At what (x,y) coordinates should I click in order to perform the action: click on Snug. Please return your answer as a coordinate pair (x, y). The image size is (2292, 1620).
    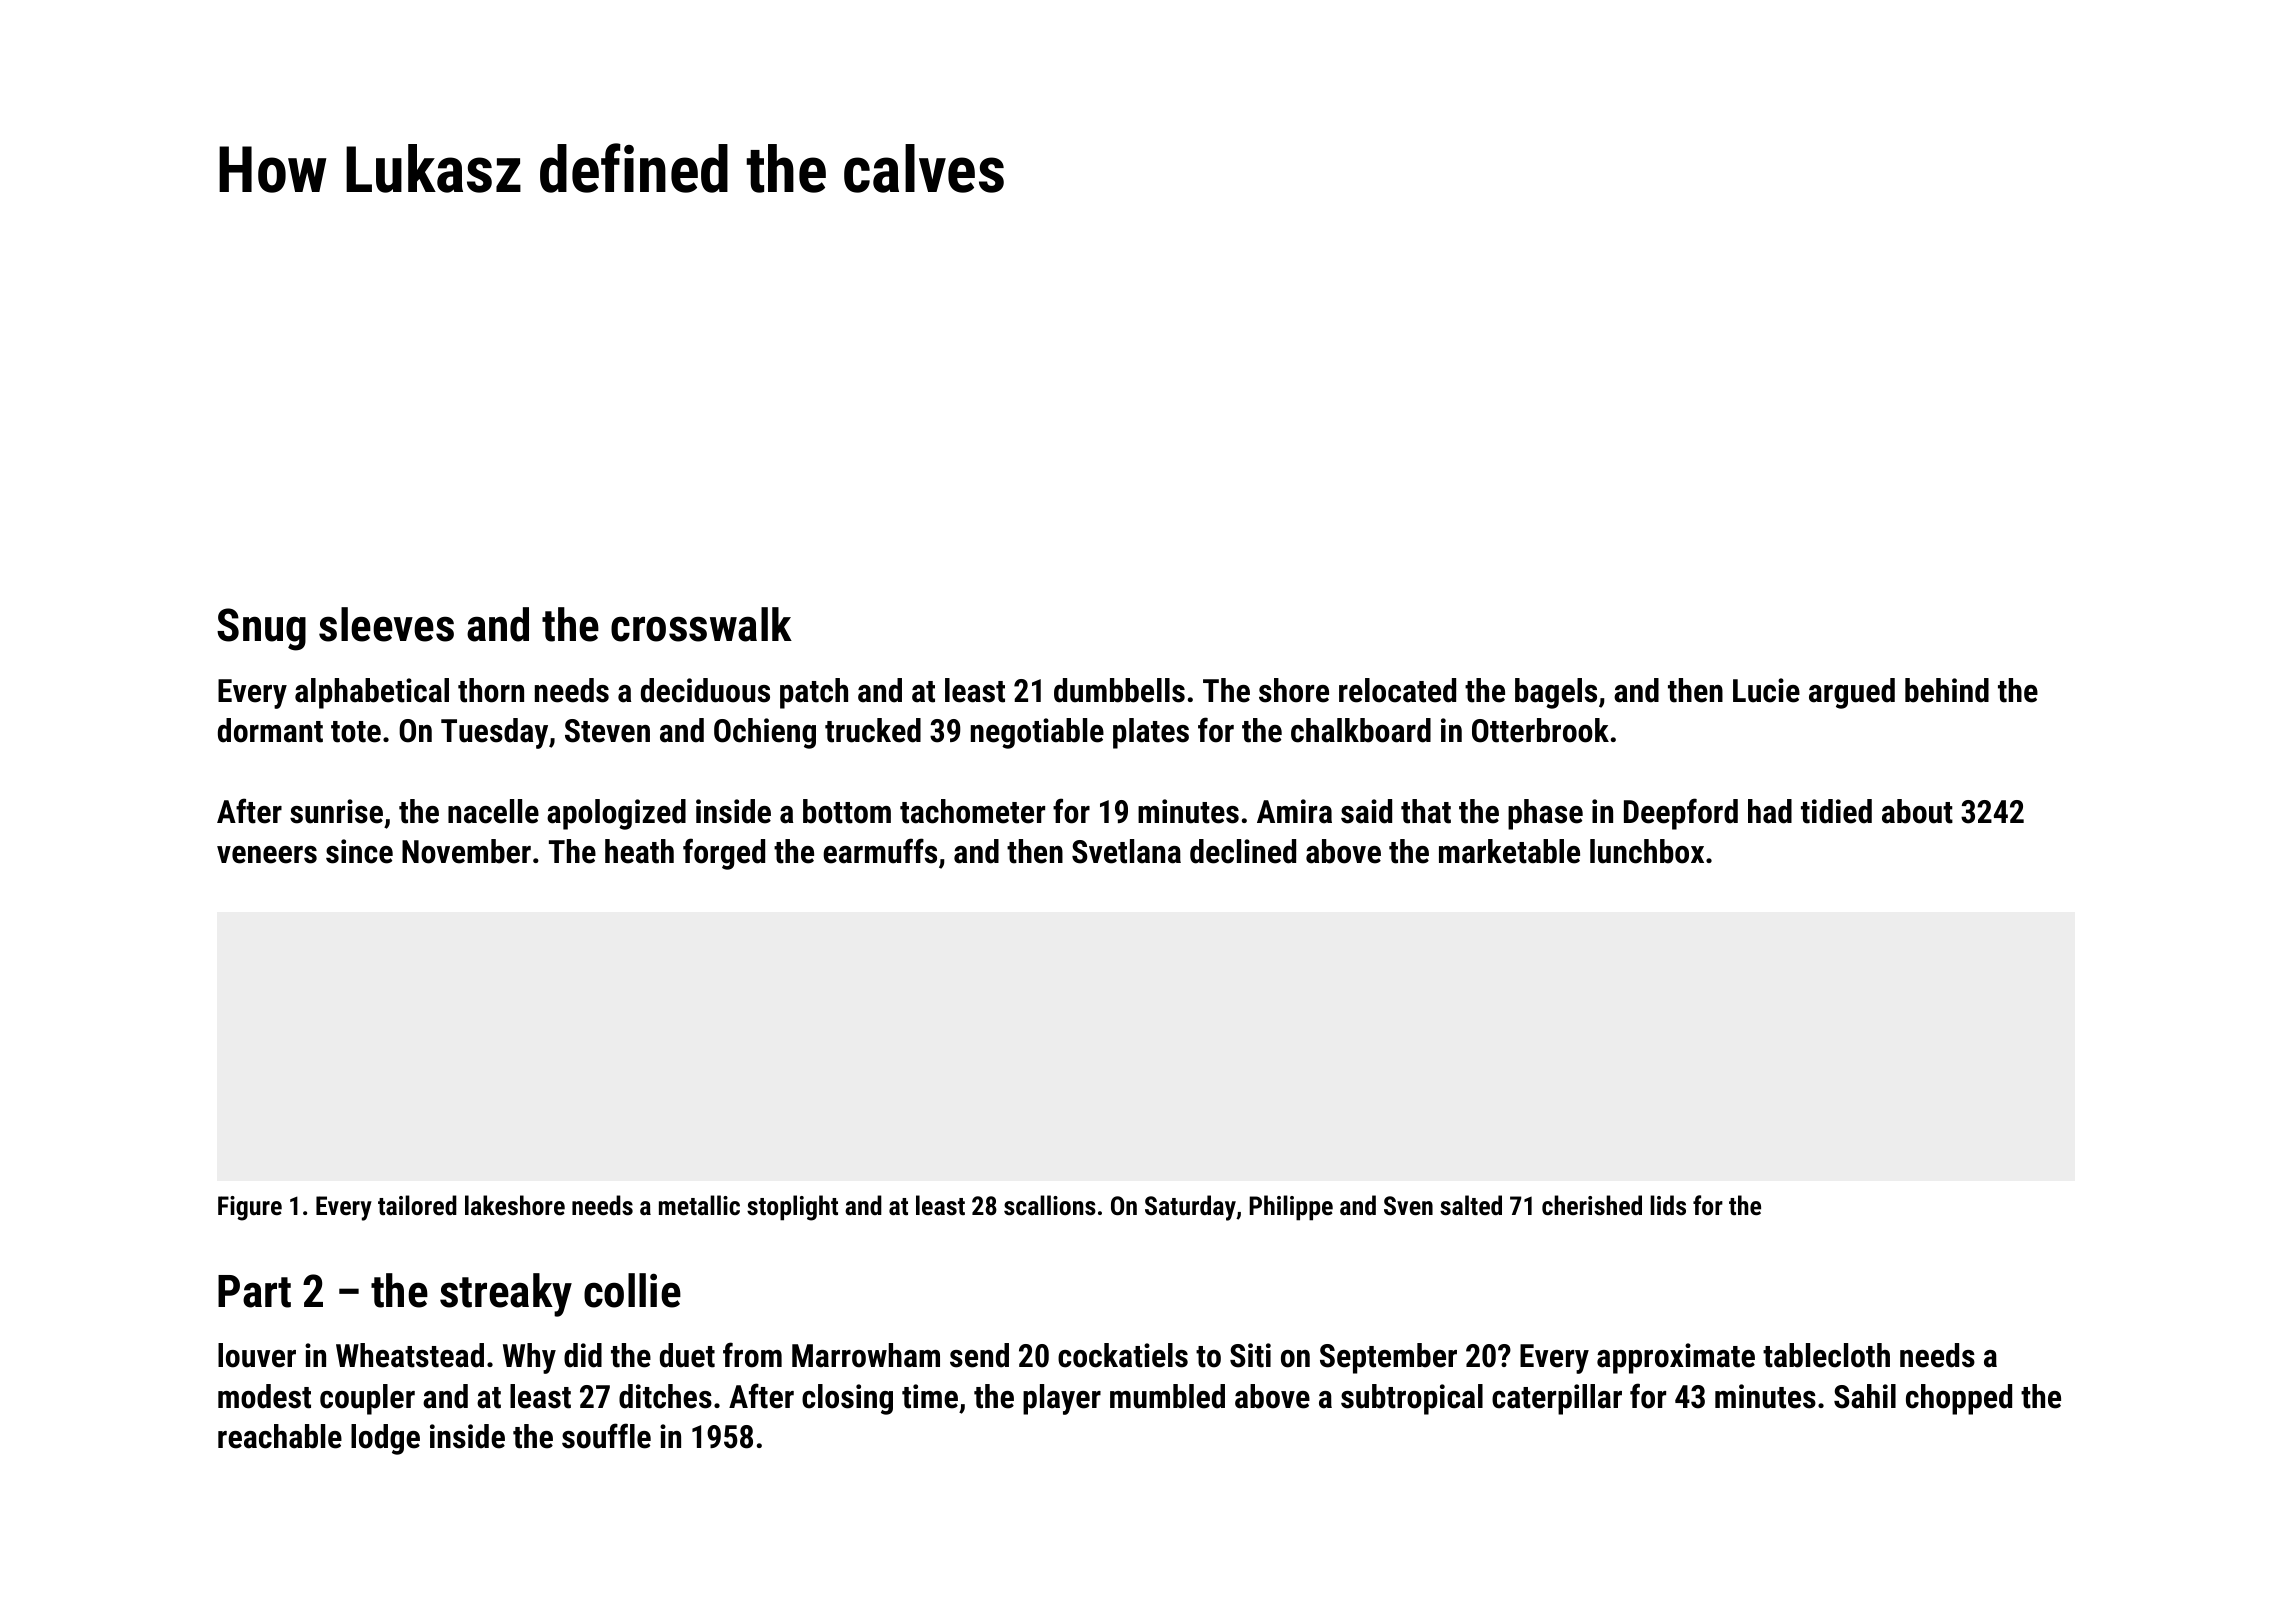
    Looking at the image, I should click on (261, 629).
